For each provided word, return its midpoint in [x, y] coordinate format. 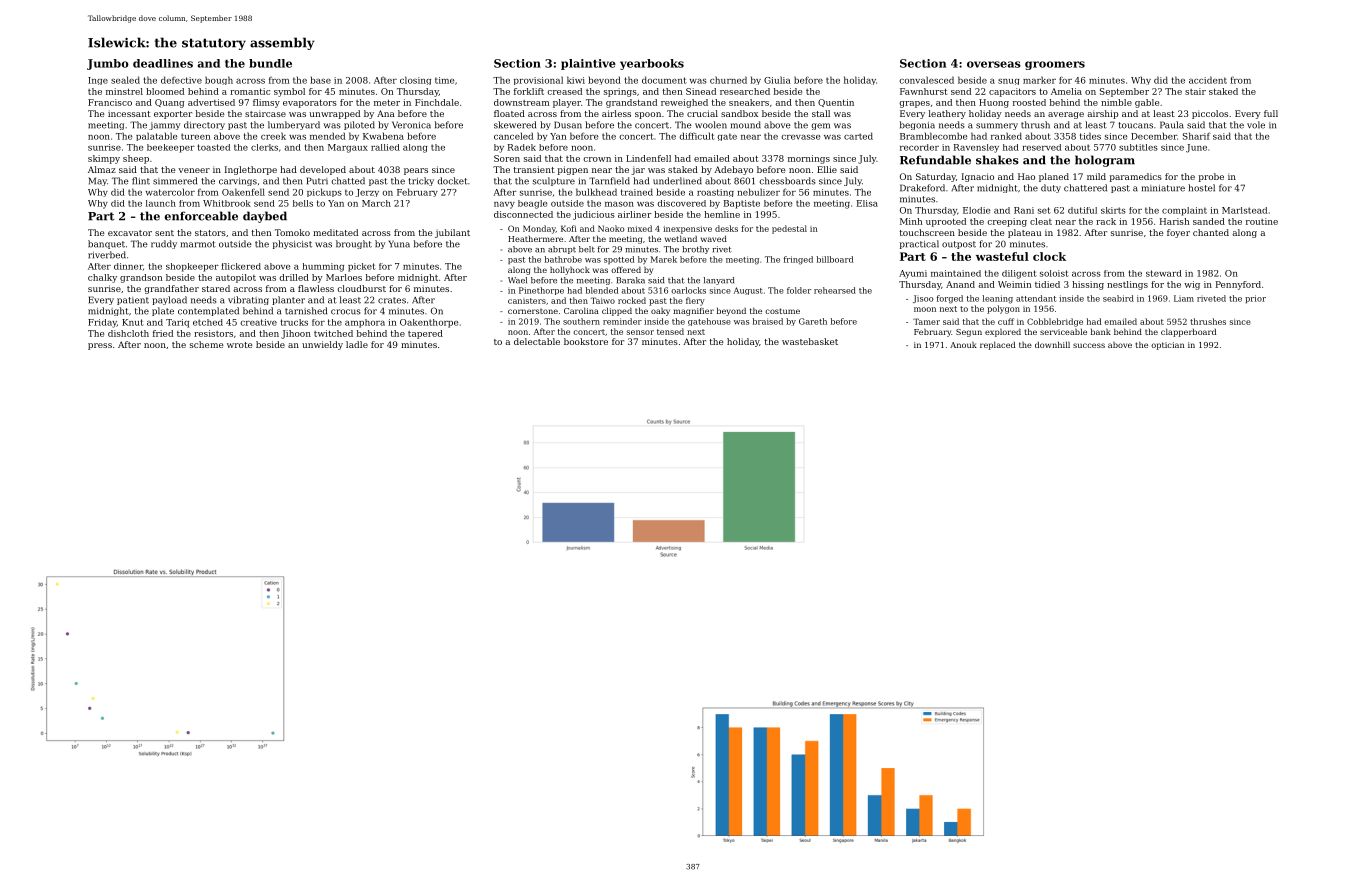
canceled [513, 136]
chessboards [787, 181]
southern [581, 321]
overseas [994, 64]
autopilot [236, 278]
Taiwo [603, 300]
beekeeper [171, 148]
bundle [270, 63]
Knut [133, 322]
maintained [956, 273]
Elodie [976, 210]
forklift [529, 91]
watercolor [170, 192]
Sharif [1197, 136]
